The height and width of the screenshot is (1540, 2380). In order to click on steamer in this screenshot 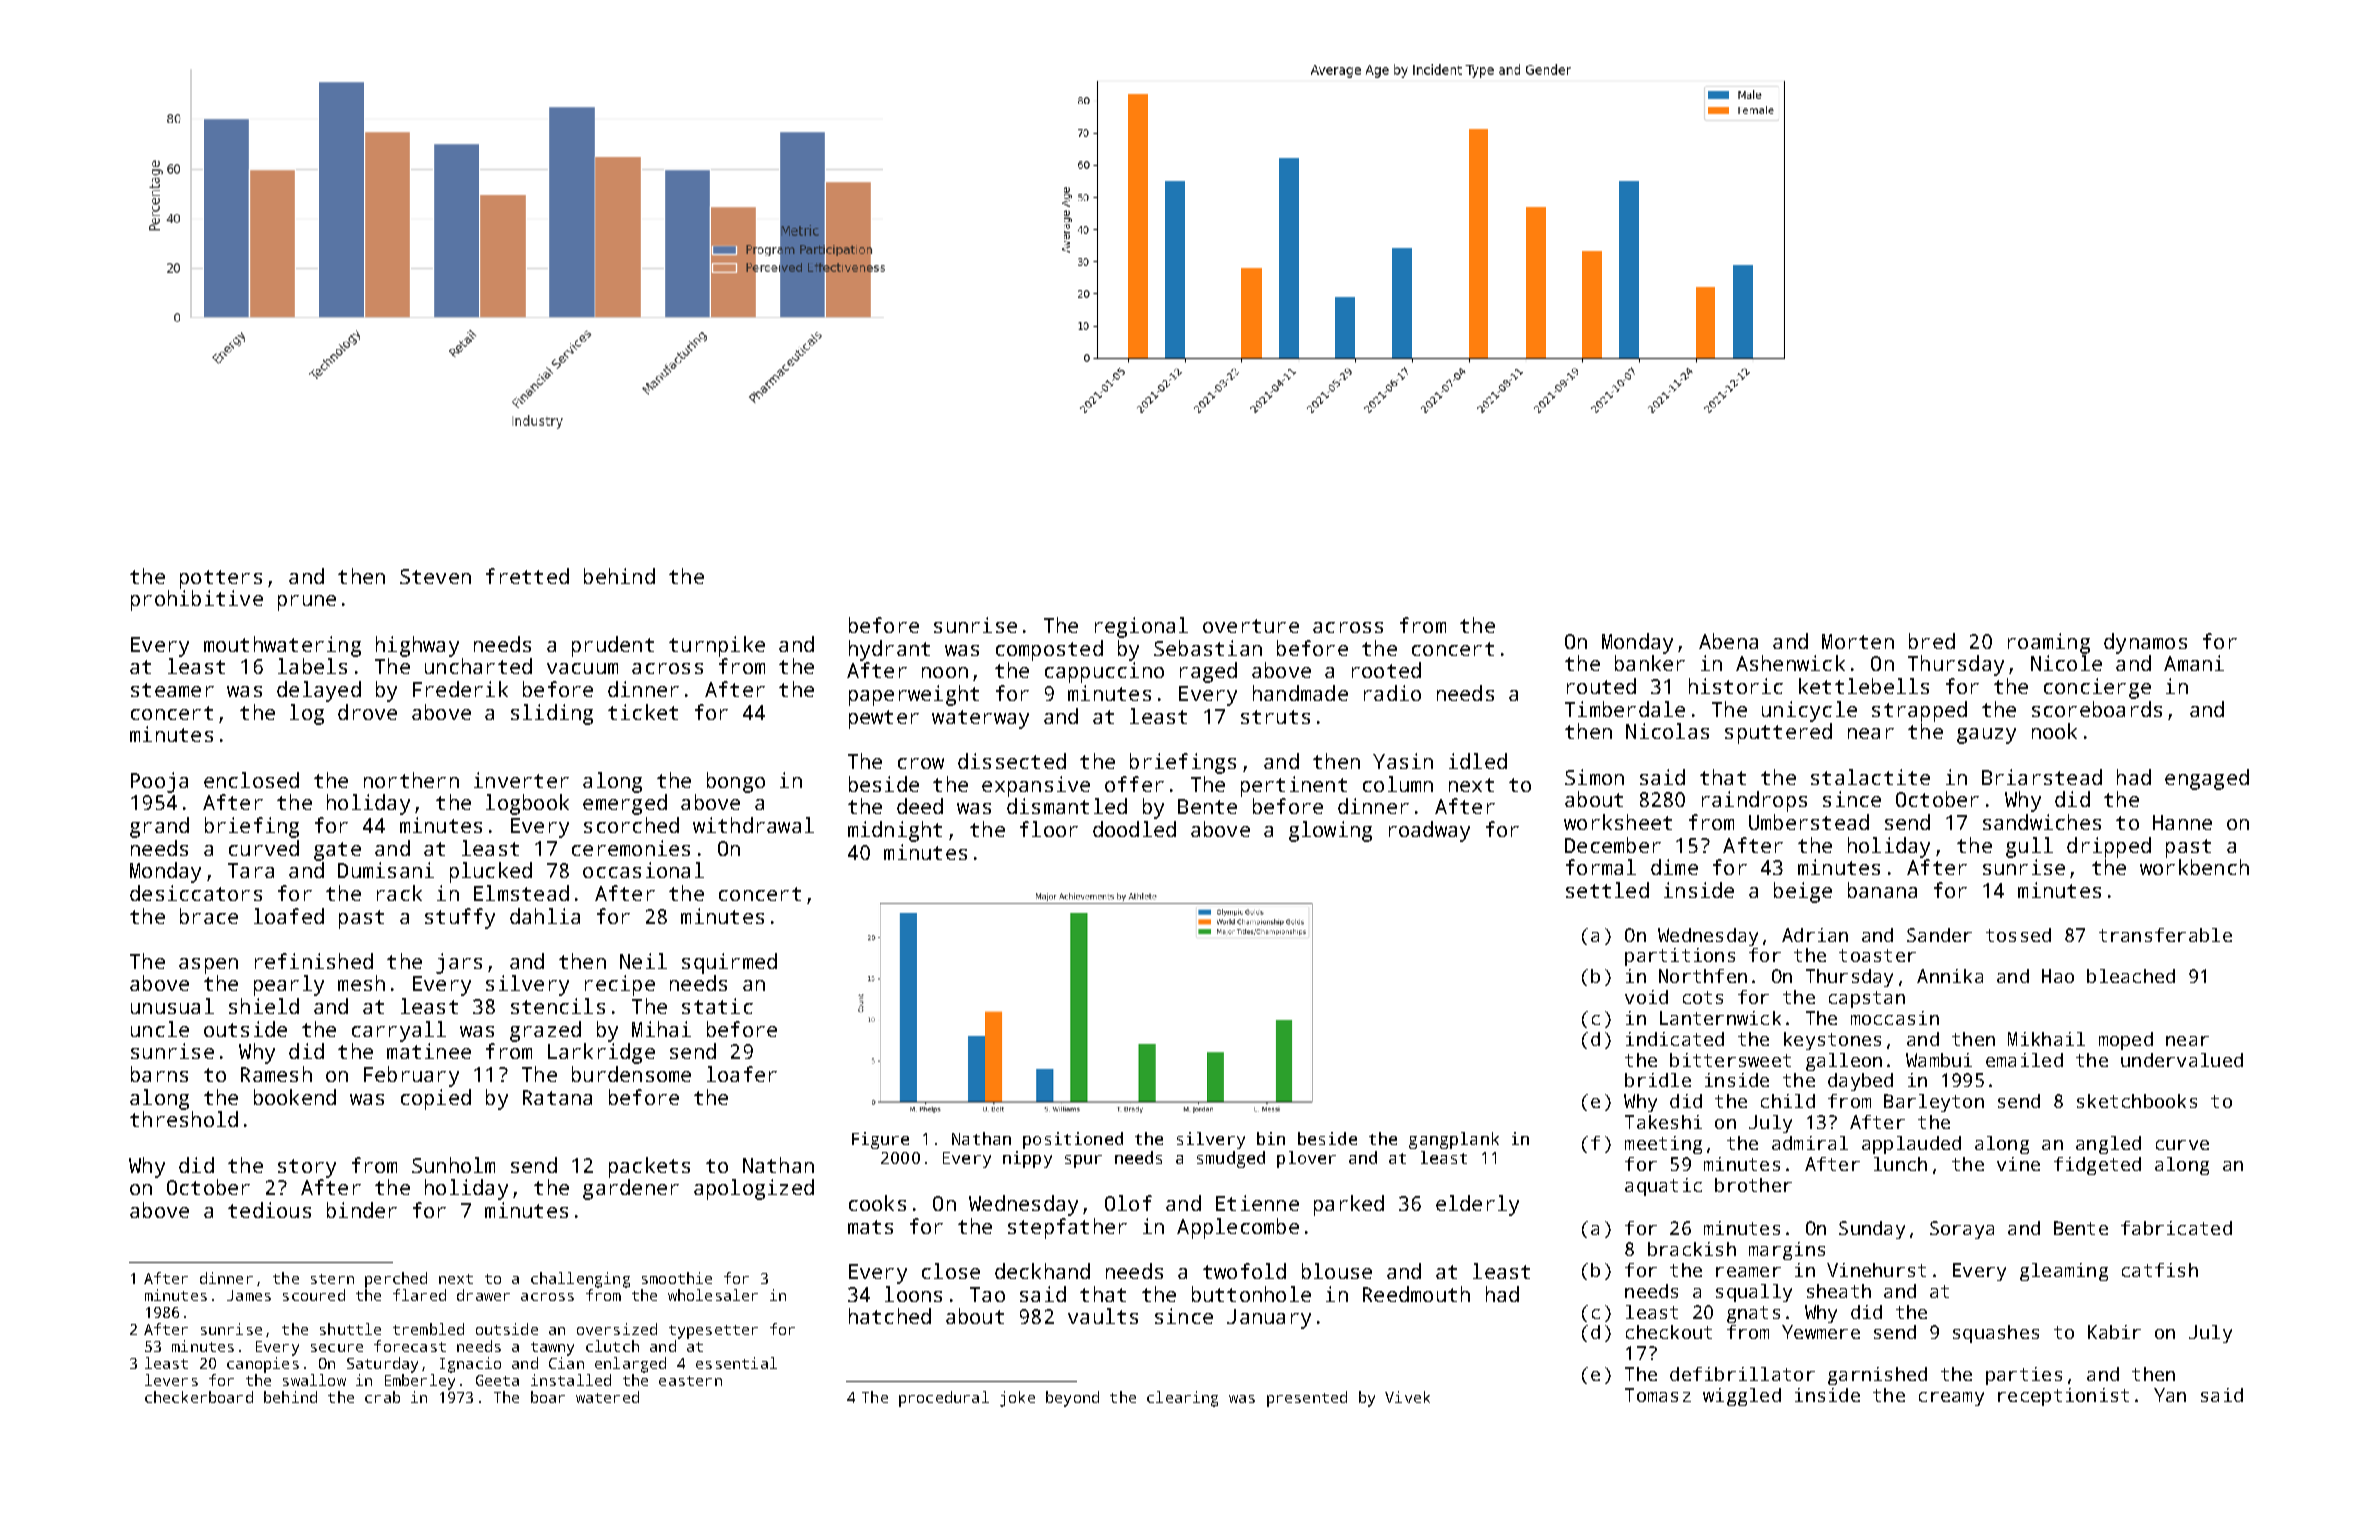, I will do `click(172, 690)`.
